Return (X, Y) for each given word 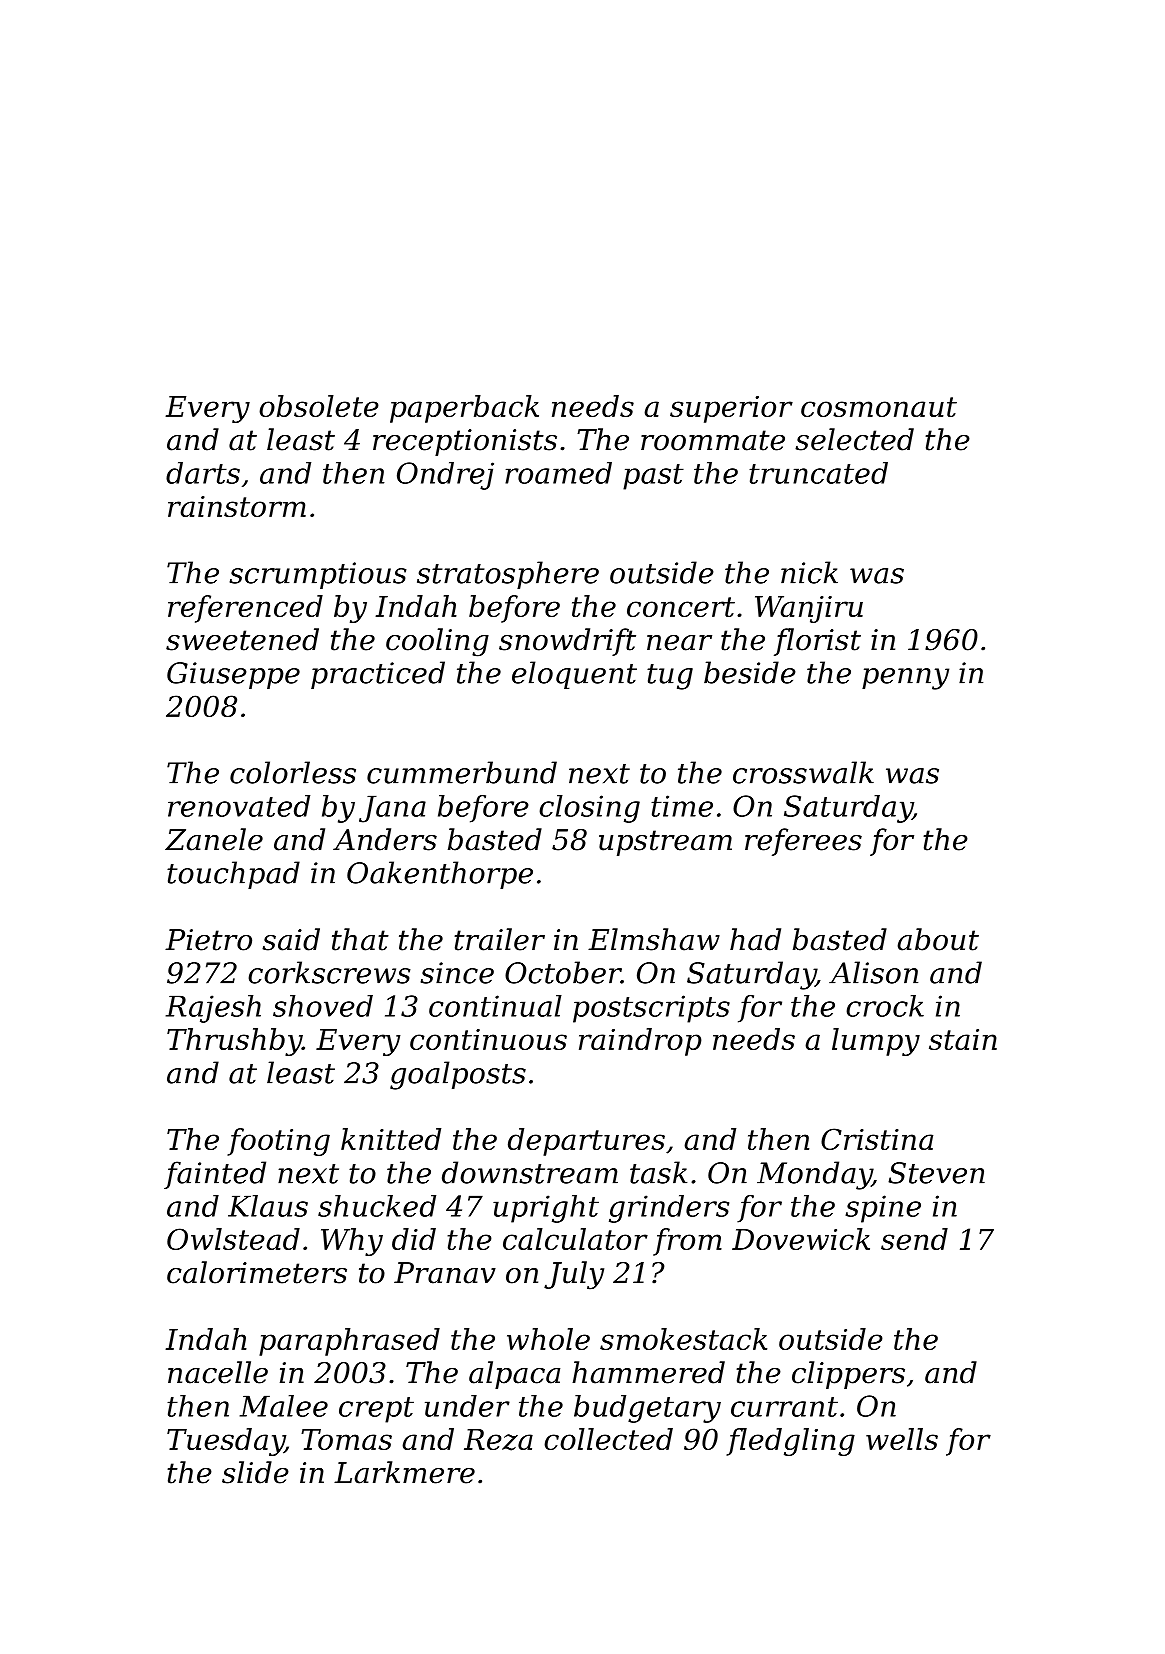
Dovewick (801, 1239)
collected (608, 1439)
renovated (239, 806)
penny (905, 679)
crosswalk (803, 772)
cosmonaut (879, 407)
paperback (464, 409)
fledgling (790, 1442)
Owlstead (233, 1239)
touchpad (233, 875)
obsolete (319, 406)
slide (255, 1472)
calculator (575, 1239)
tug (670, 677)
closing (589, 809)
